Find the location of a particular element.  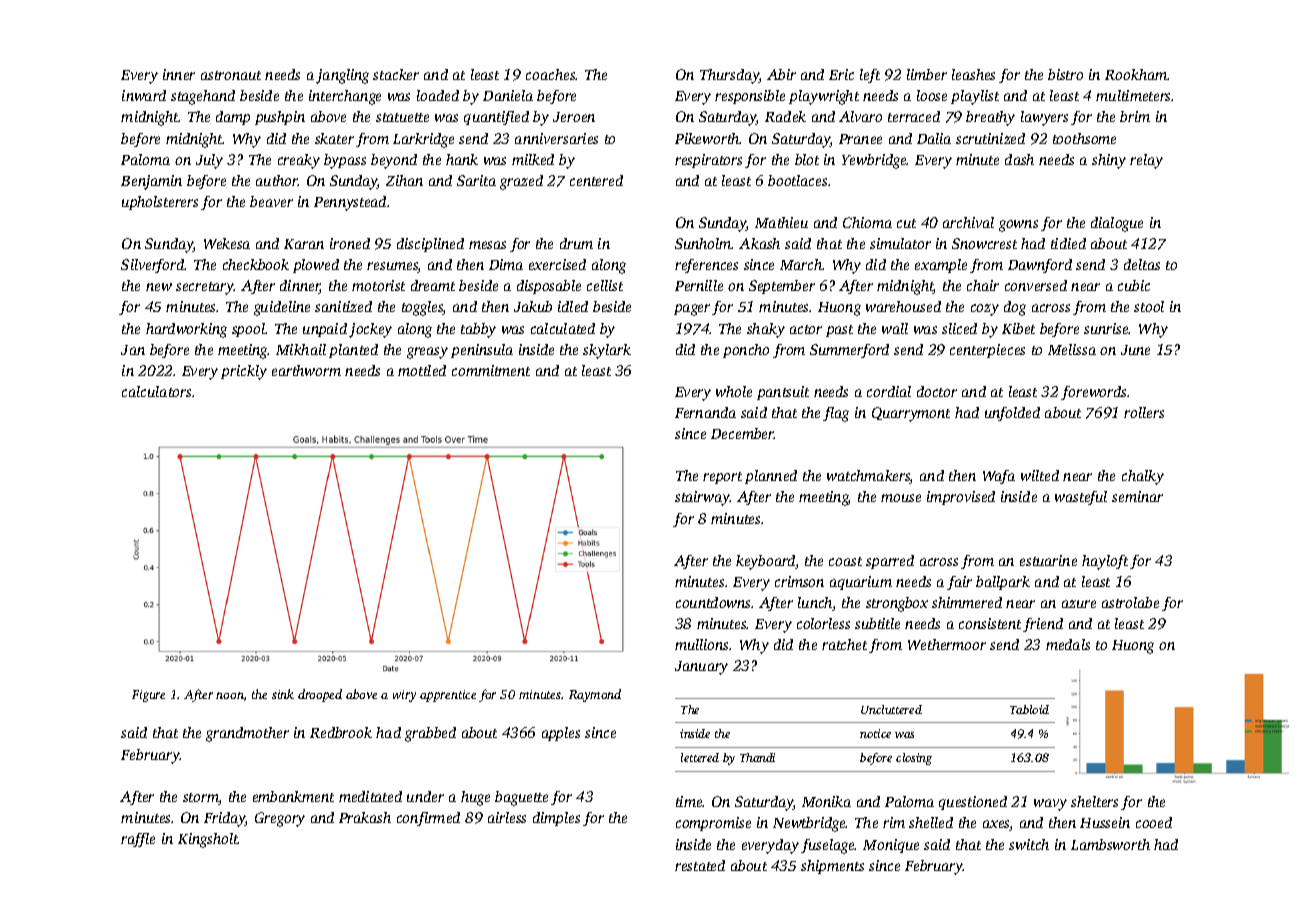

wavy is located at coordinates (1050, 805).
